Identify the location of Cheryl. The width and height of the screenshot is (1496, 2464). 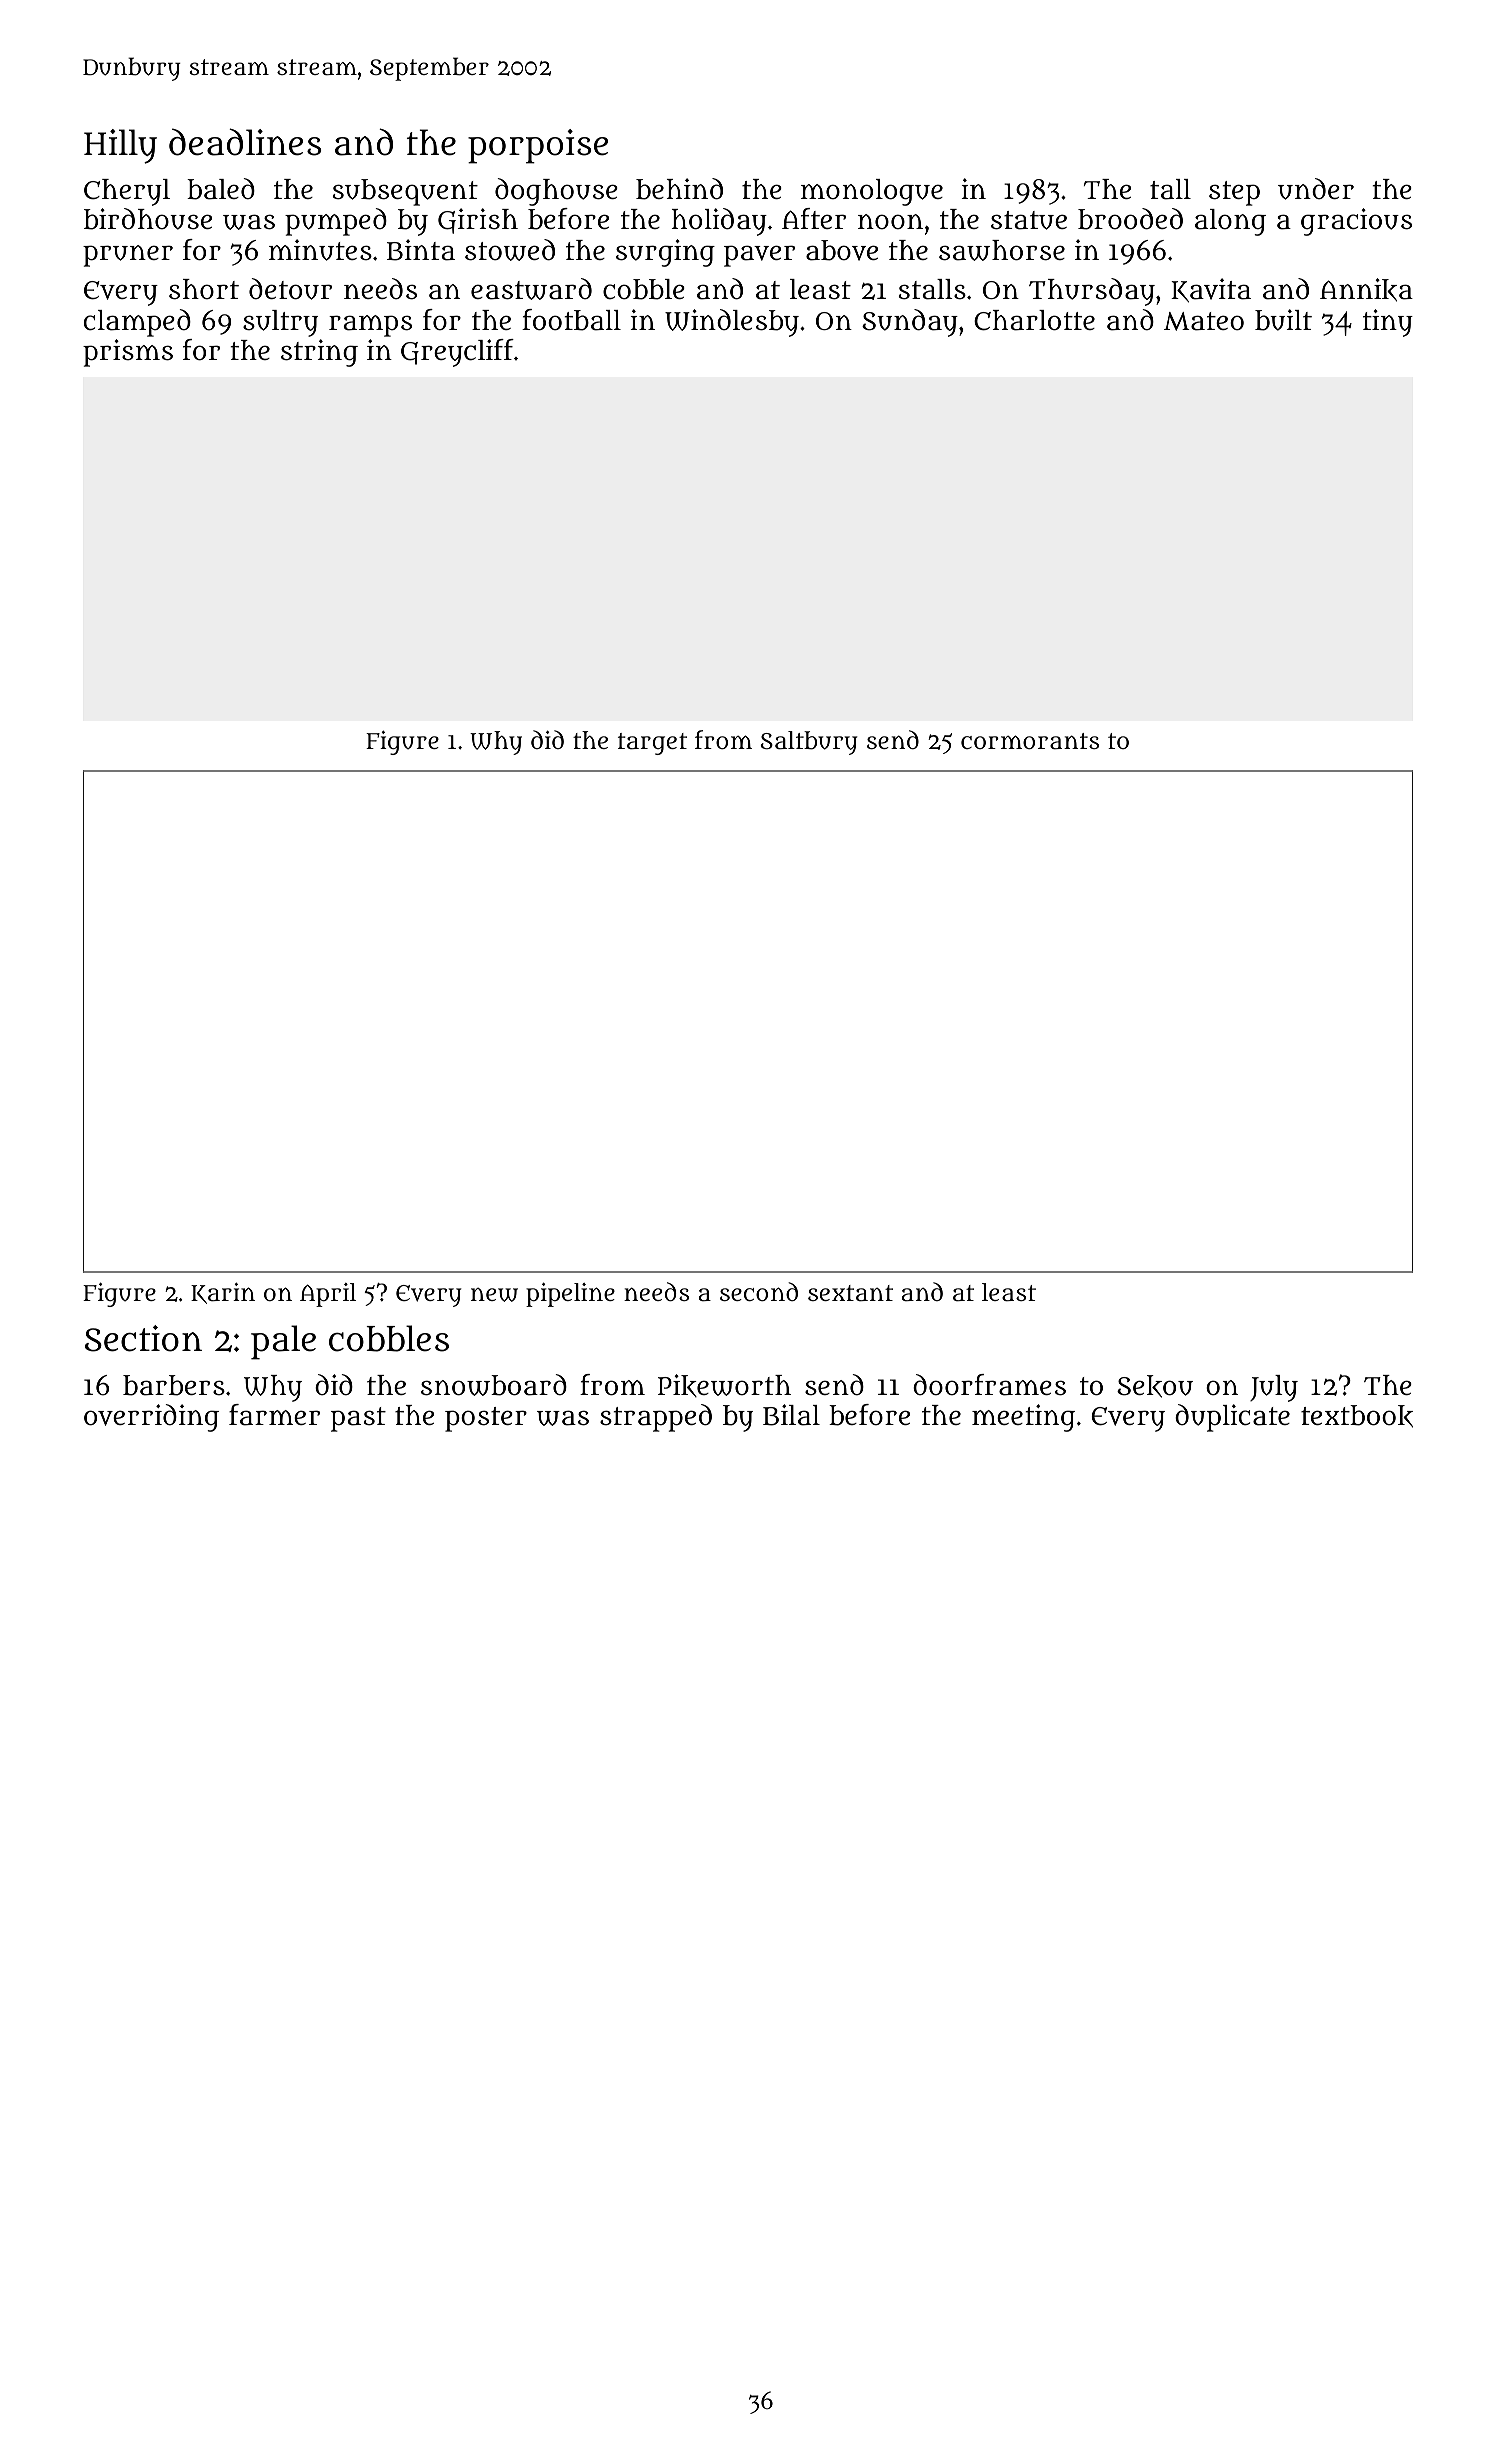
(127, 192).
